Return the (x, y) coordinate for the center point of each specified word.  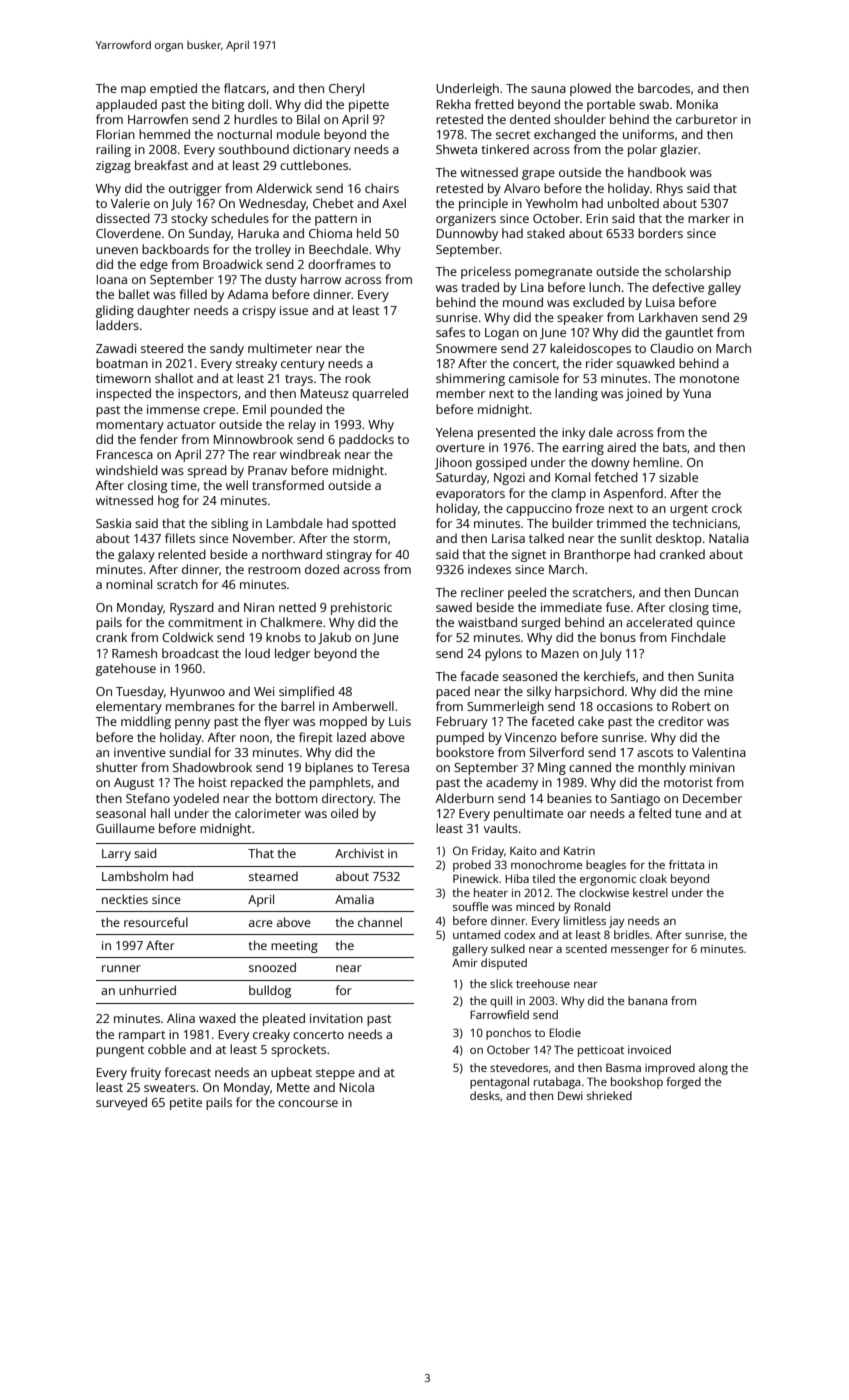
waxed (217, 1018)
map (133, 91)
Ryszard (192, 608)
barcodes (664, 88)
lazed (351, 737)
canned (590, 767)
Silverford (556, 752)
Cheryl (346, 89)
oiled (344, 813)
